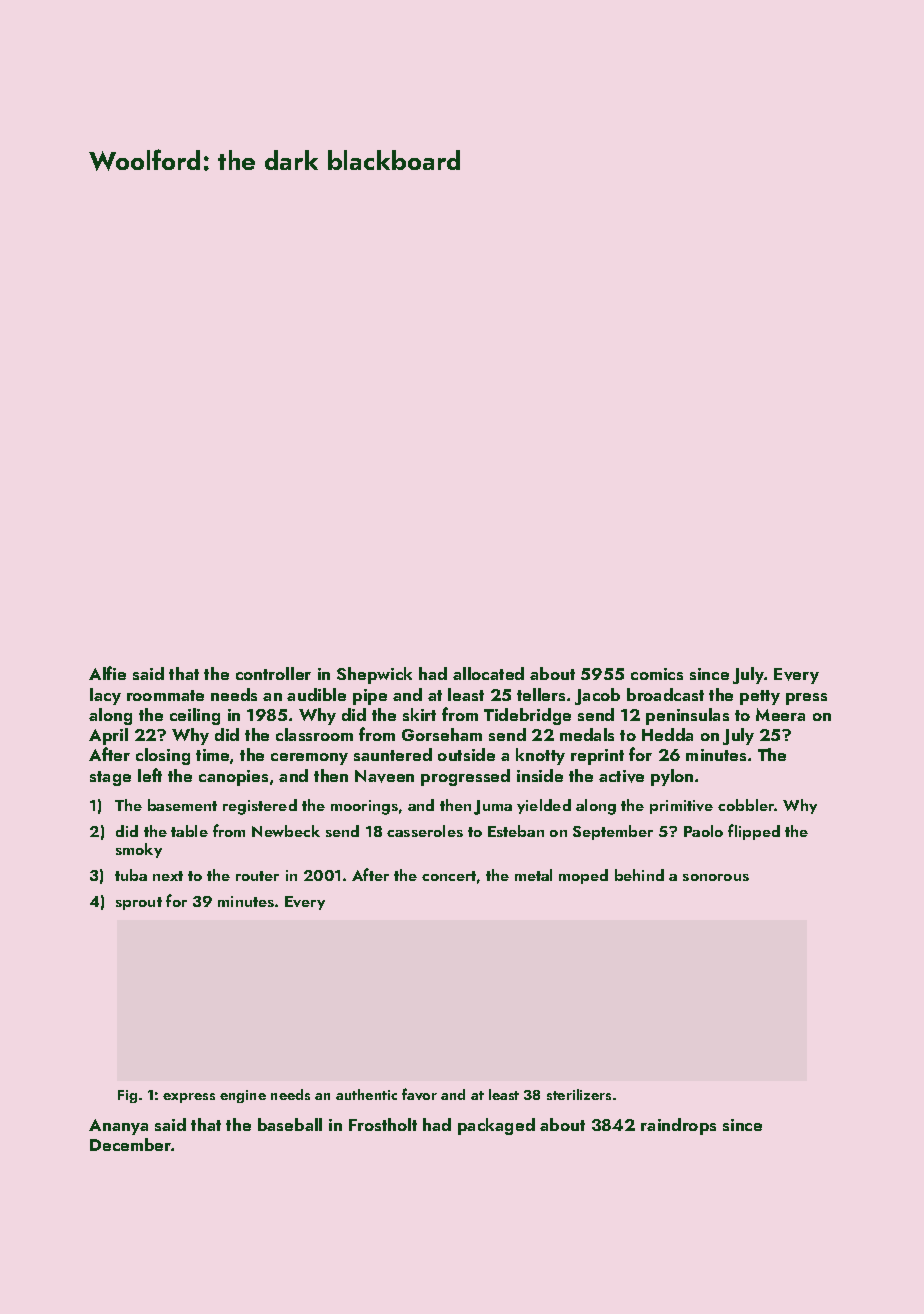  What do you see at coordinates (108, 736) in the image?
I see `April` at bounding box center [108, 736].
